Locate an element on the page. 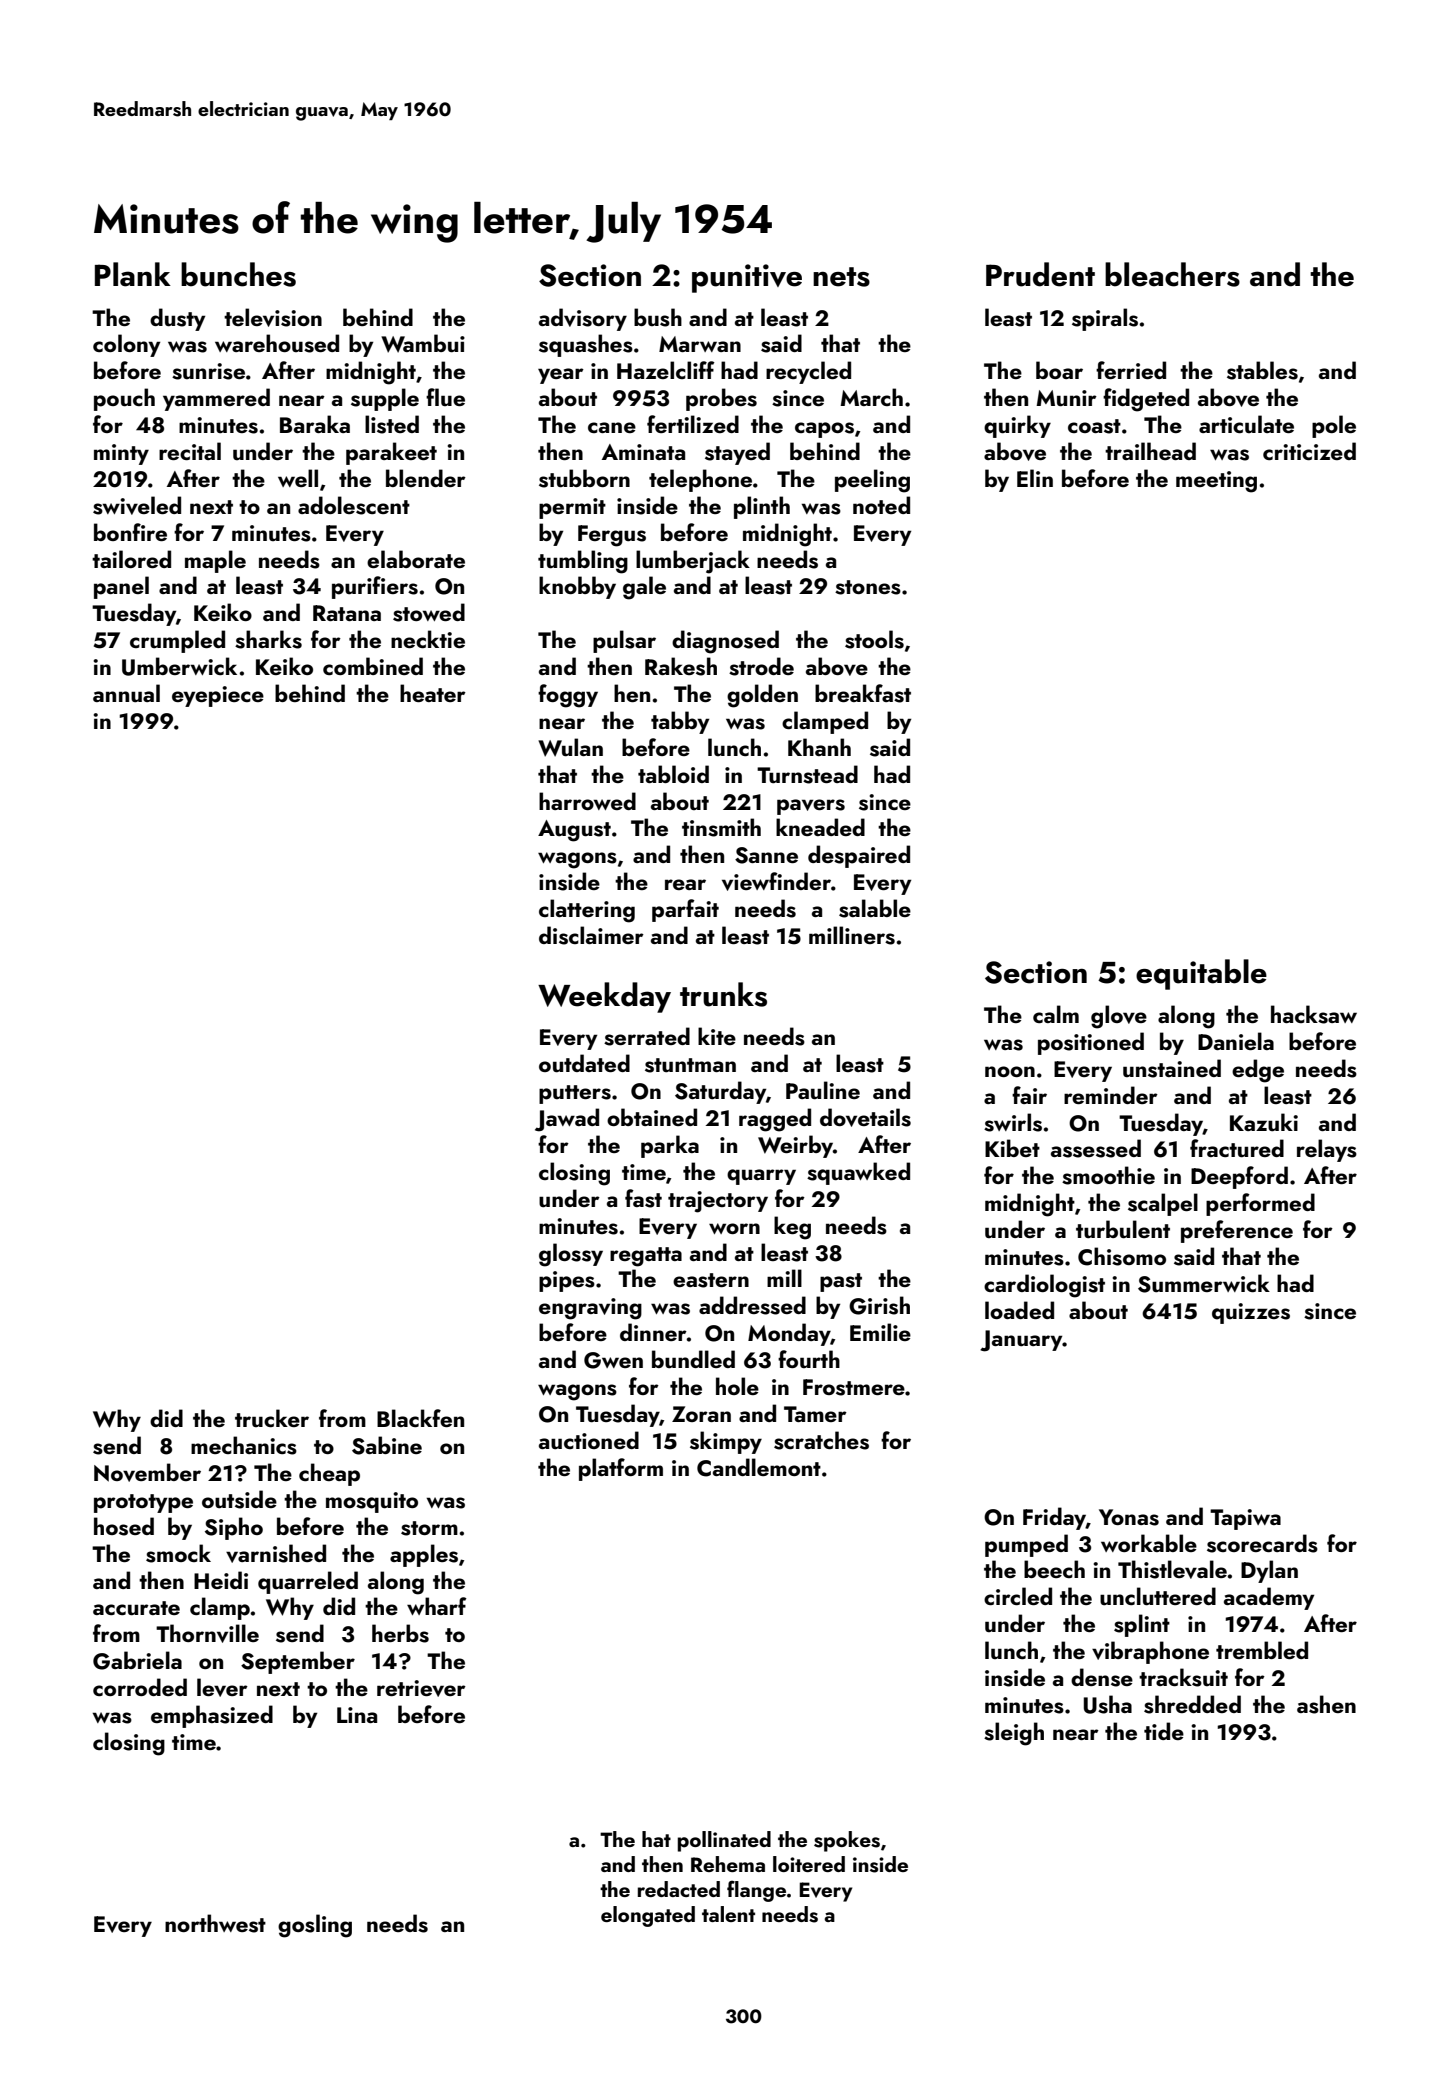 This image has width=1450, height=2100. Plank is located at coordinates (133, 274).
